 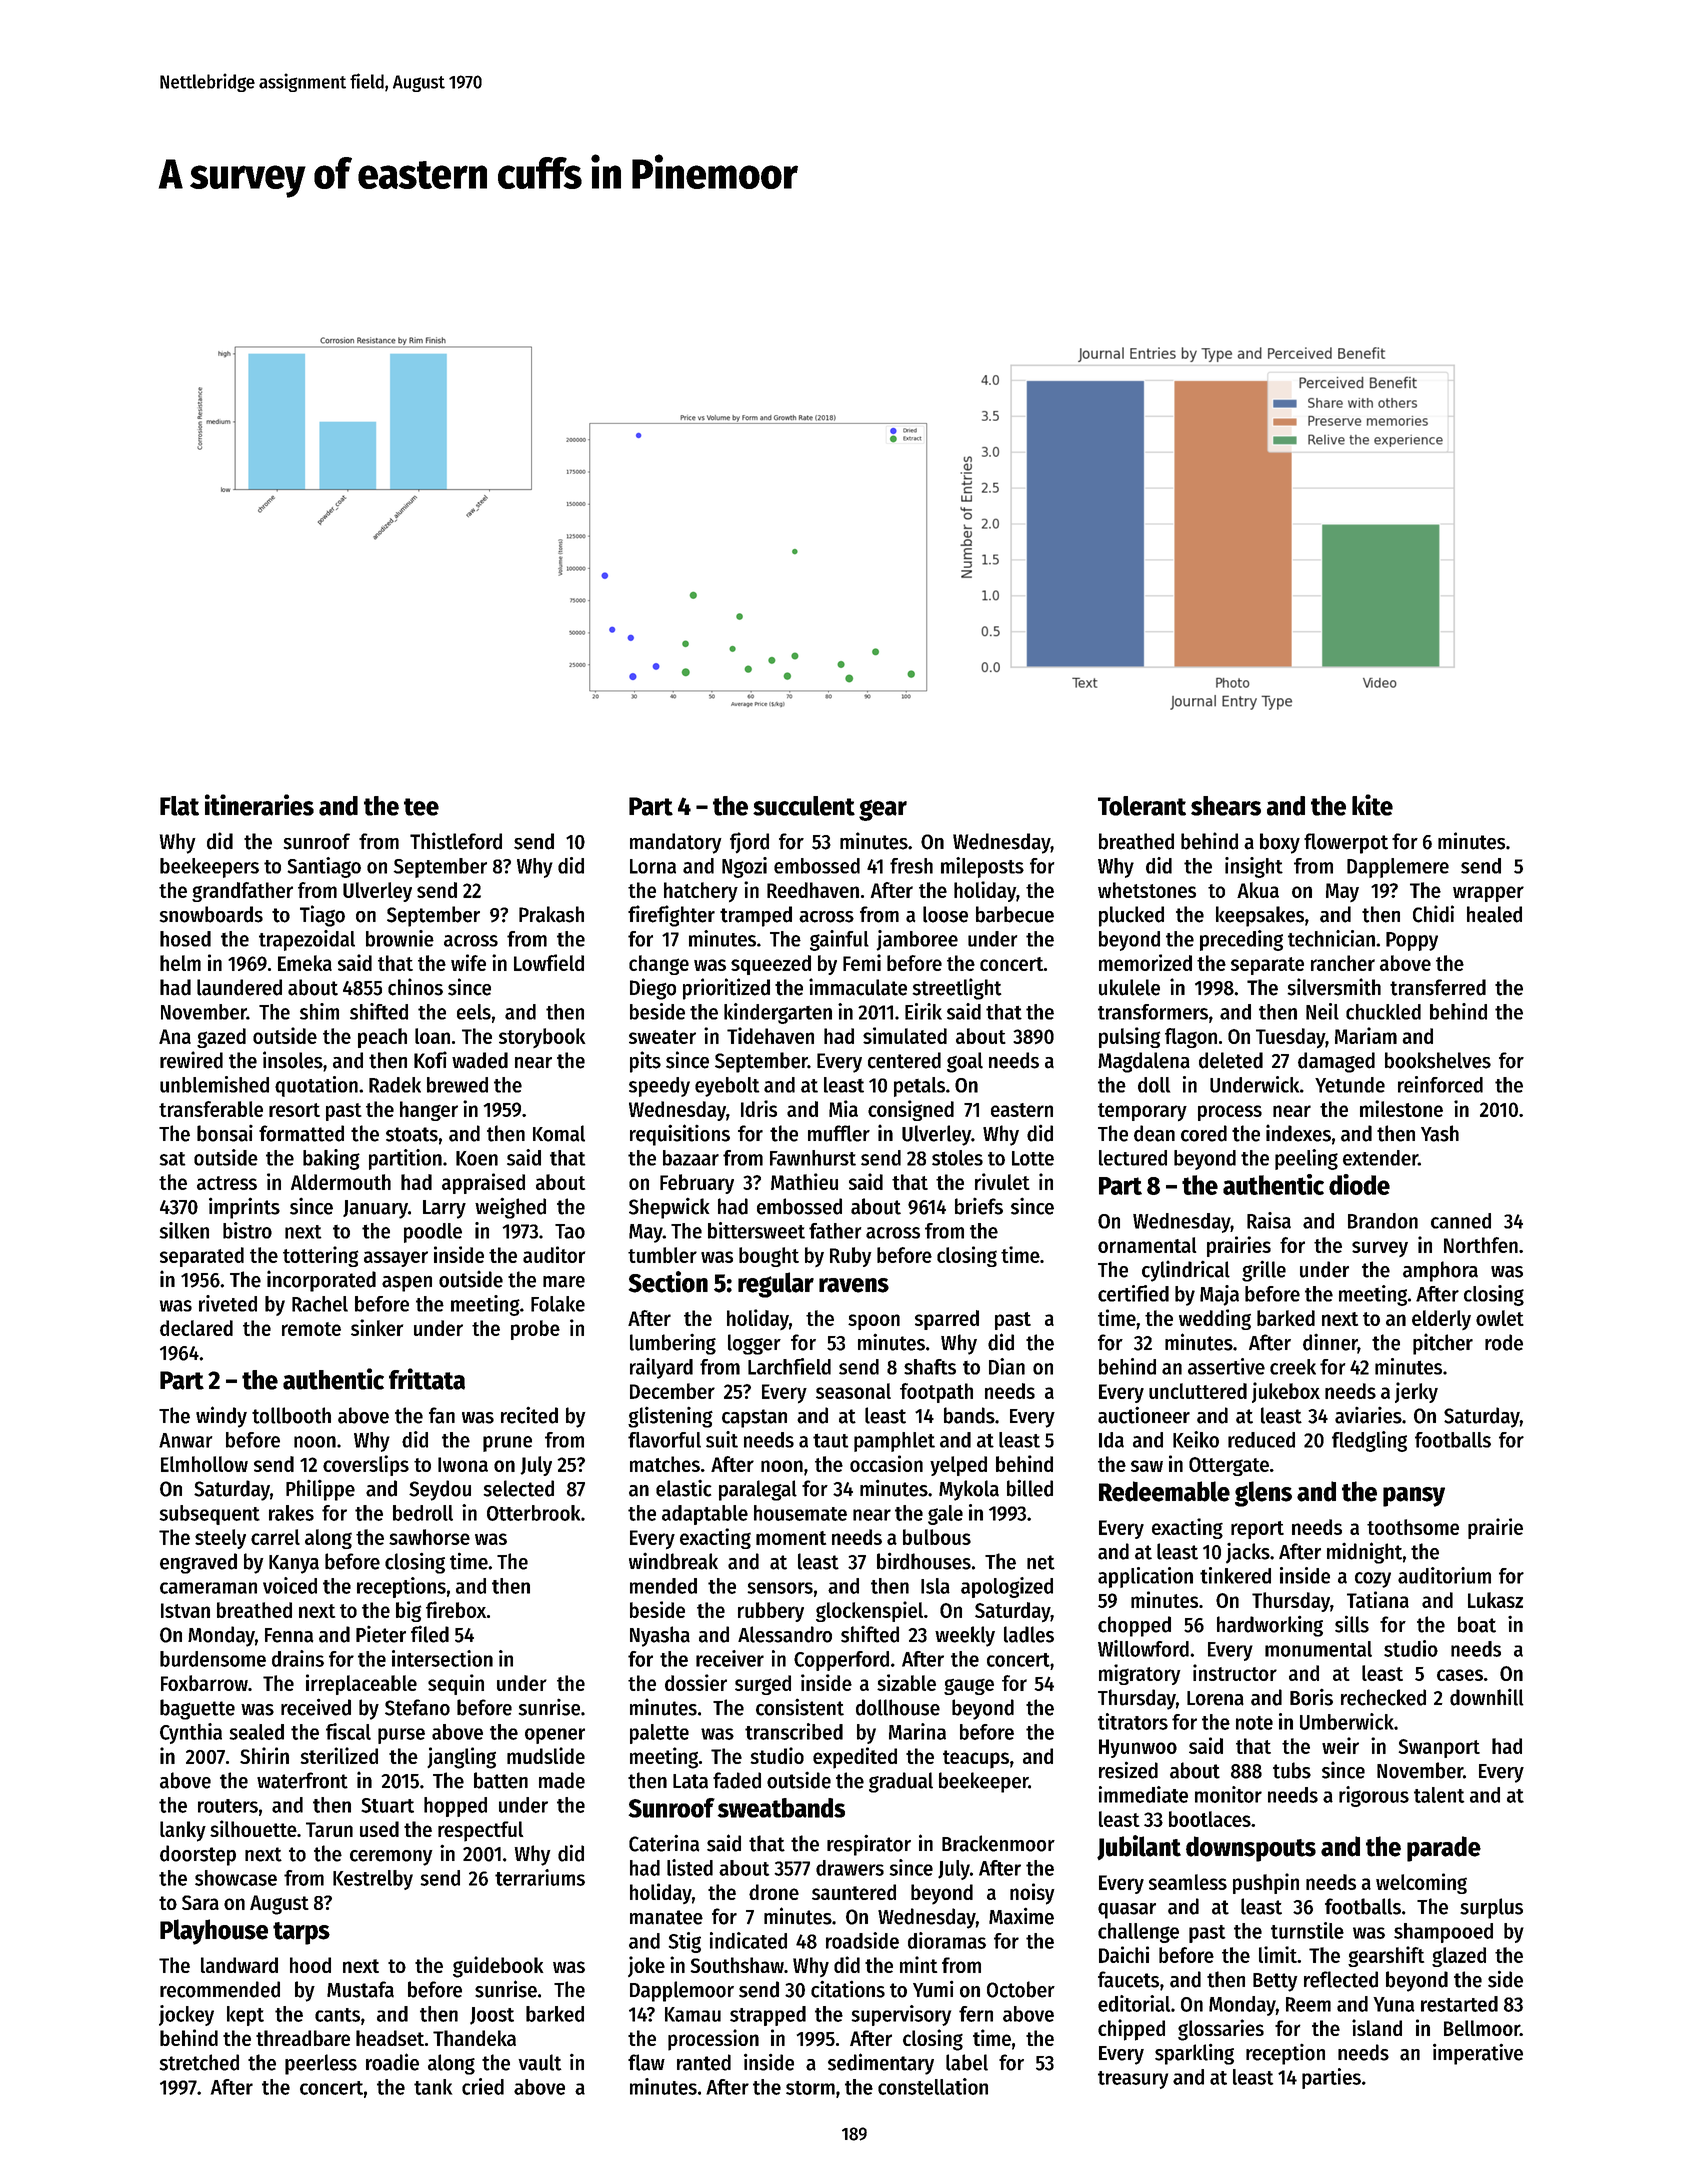 What do you see at coordinates (331, 1159) in the image?
I see `baking` at bounding box center [331, 1159].
